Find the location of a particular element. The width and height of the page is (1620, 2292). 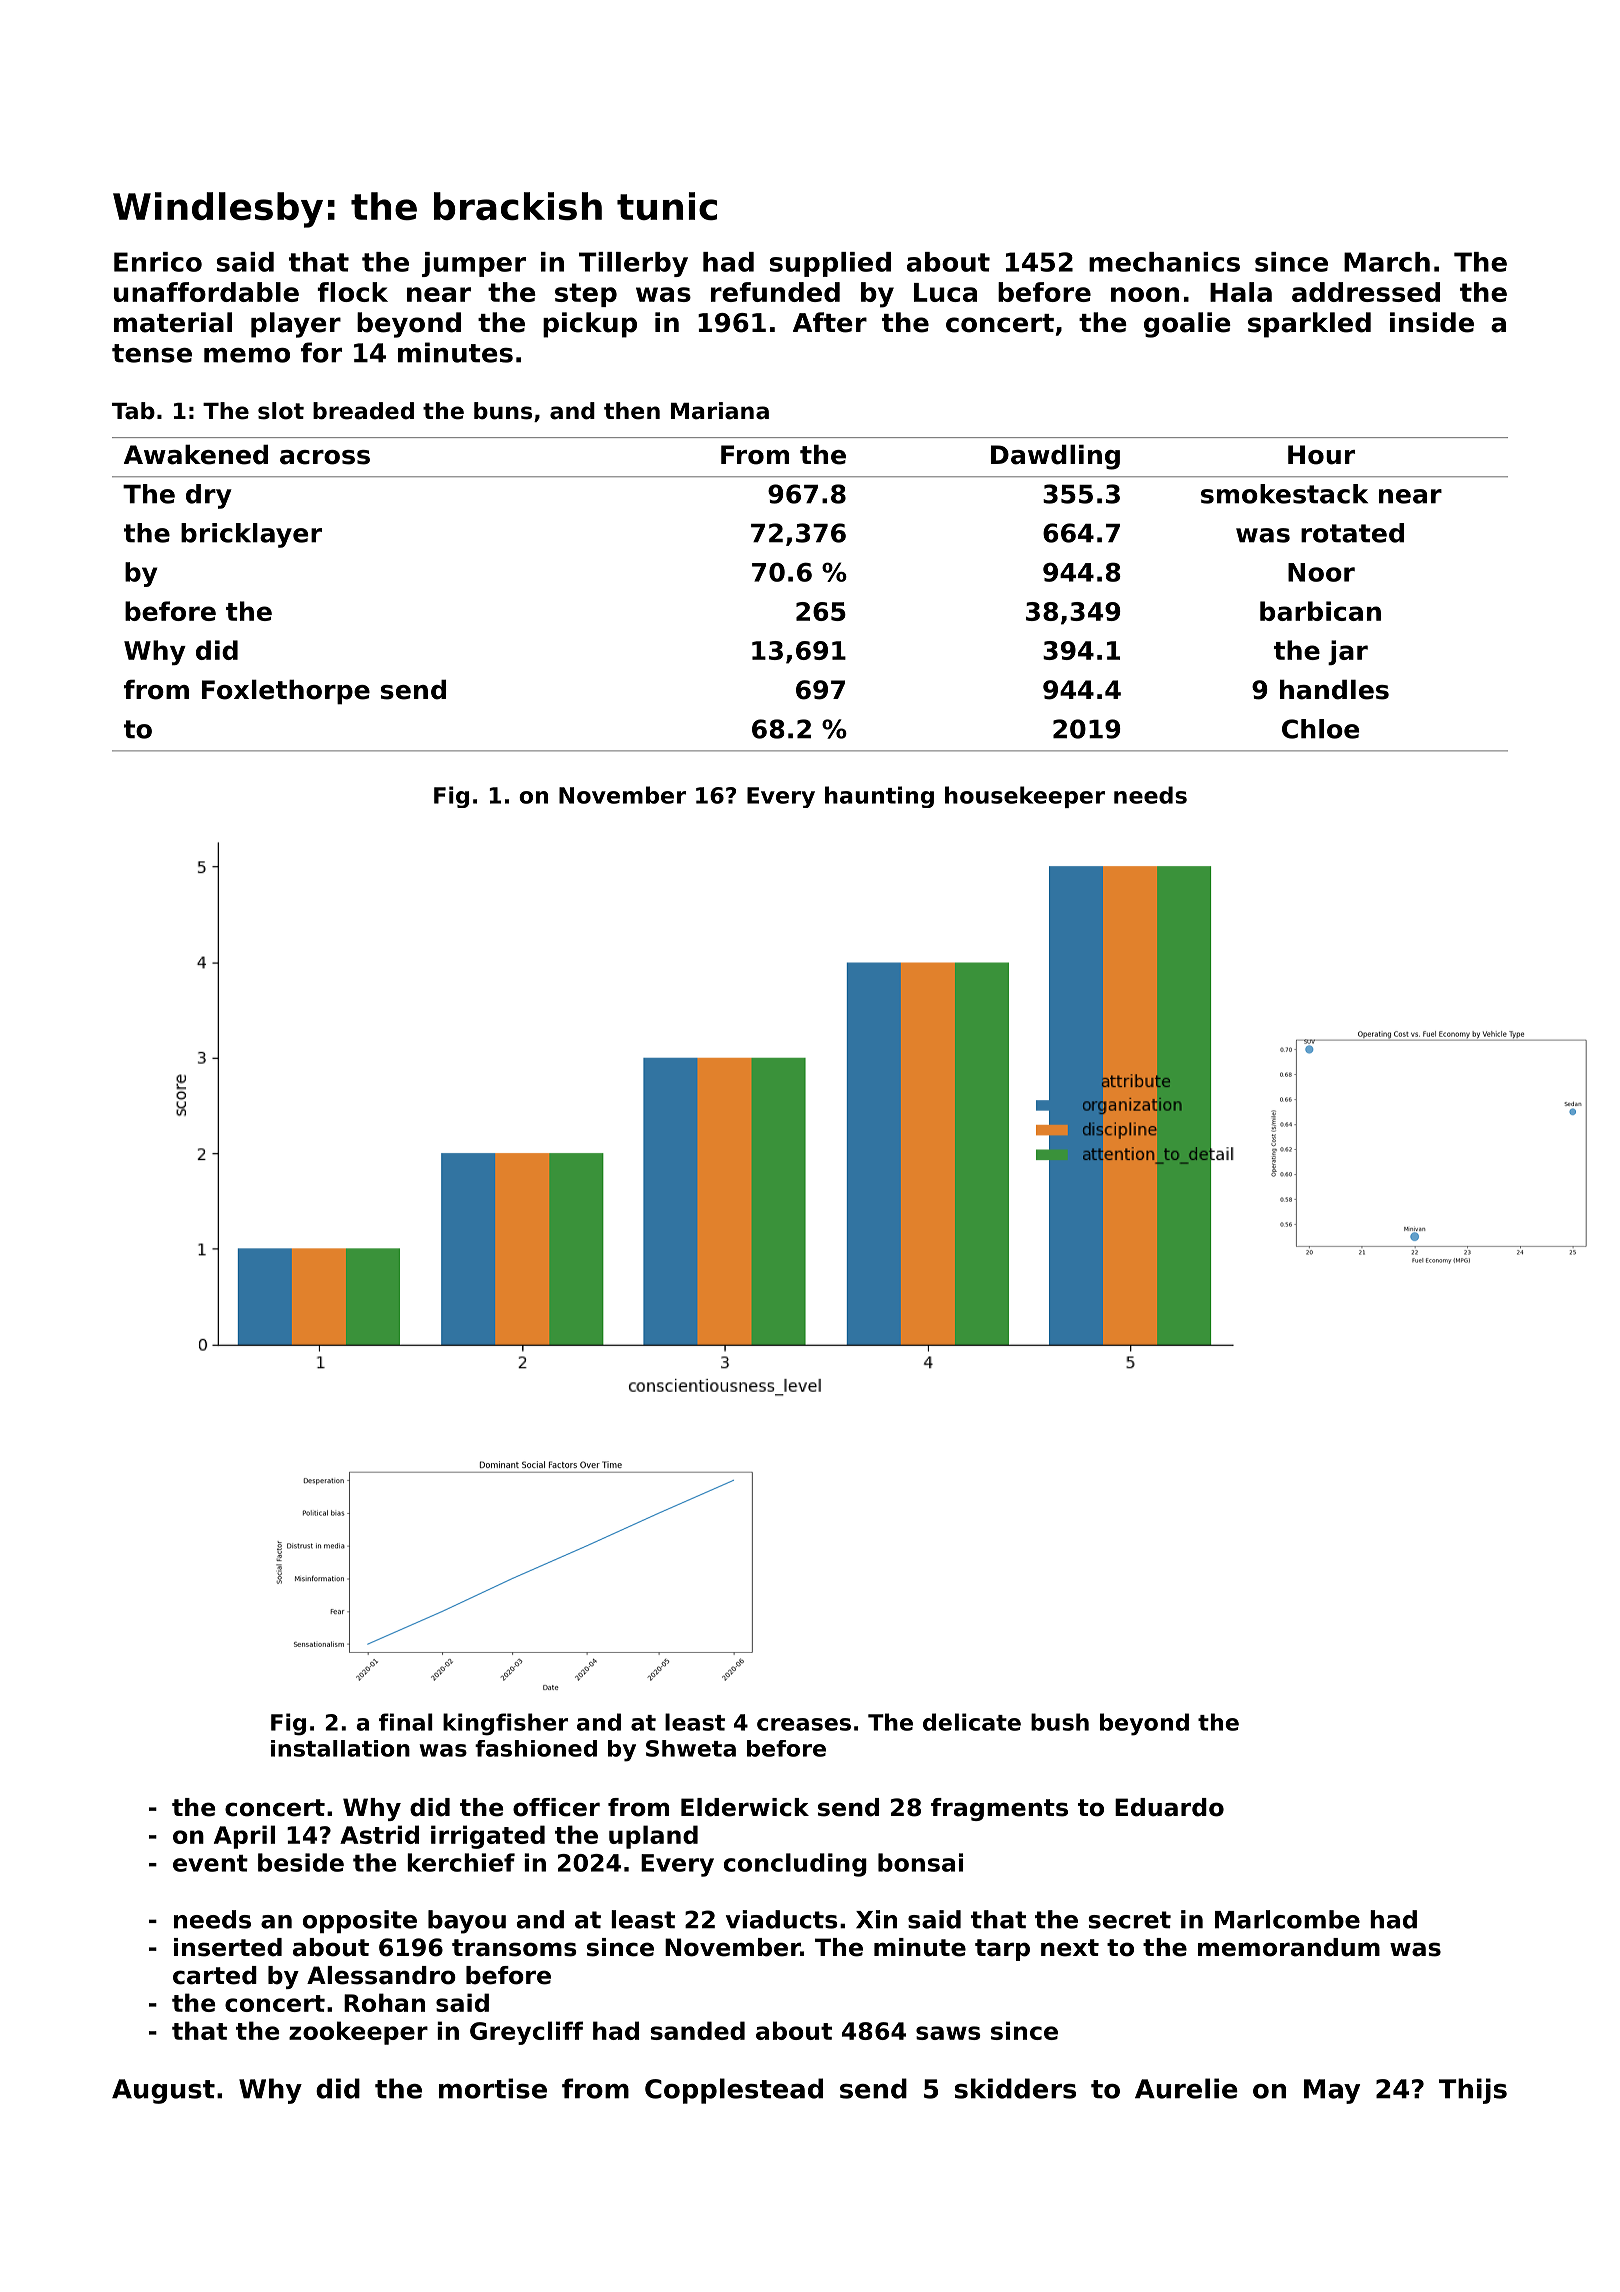

kingfisher is located at coordinates (505, 1724).
